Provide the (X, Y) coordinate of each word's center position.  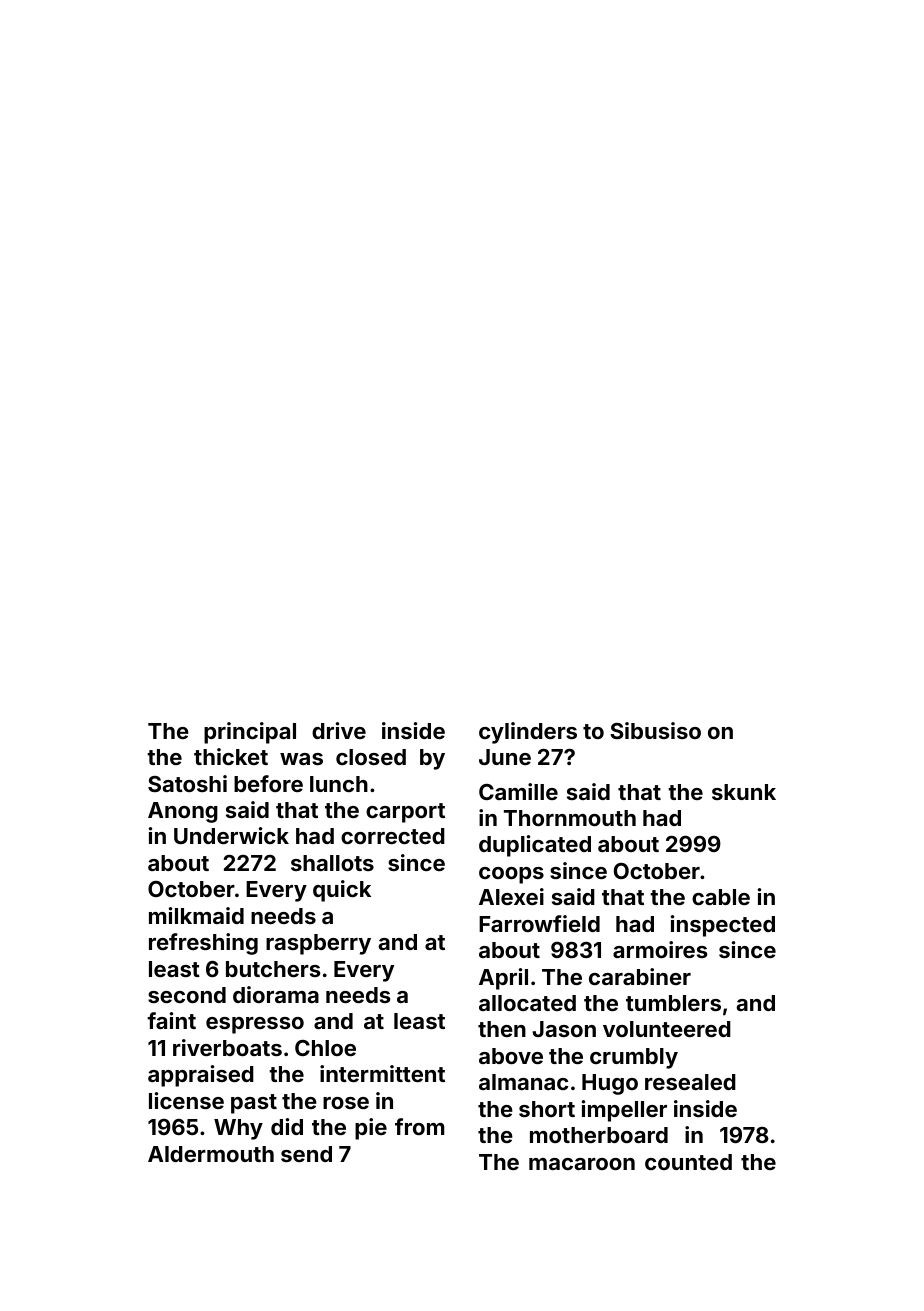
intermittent (382, 1073)
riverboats (227, 1047)
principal (250, 733)
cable (721, 897)
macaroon (582, 1164)
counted (688, 1162)
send (306, 1154)
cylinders (528, 733)
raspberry (318, 944)
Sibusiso (655, 730)
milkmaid (196, 915)
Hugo (610, 1084)
